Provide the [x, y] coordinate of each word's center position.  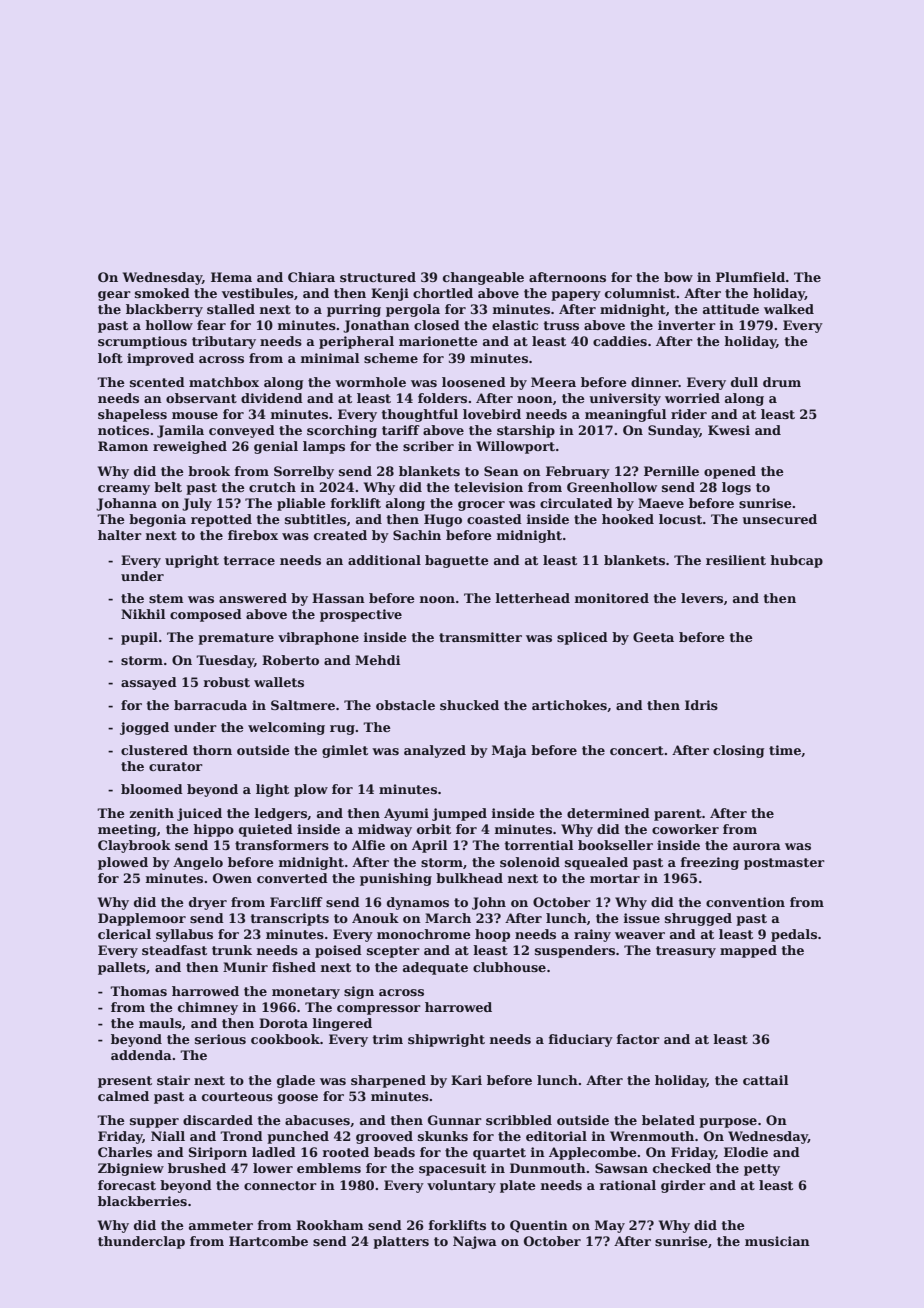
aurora [757, 846]
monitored [612, 598]
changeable [483, 278]
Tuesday [225, 661]
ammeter [221, 1225]
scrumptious [142, 342]
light [272, 790]
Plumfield [750, 277]
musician [777, 1241]
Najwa [475, 1242]
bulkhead [469, 878]
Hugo [443, 520]
